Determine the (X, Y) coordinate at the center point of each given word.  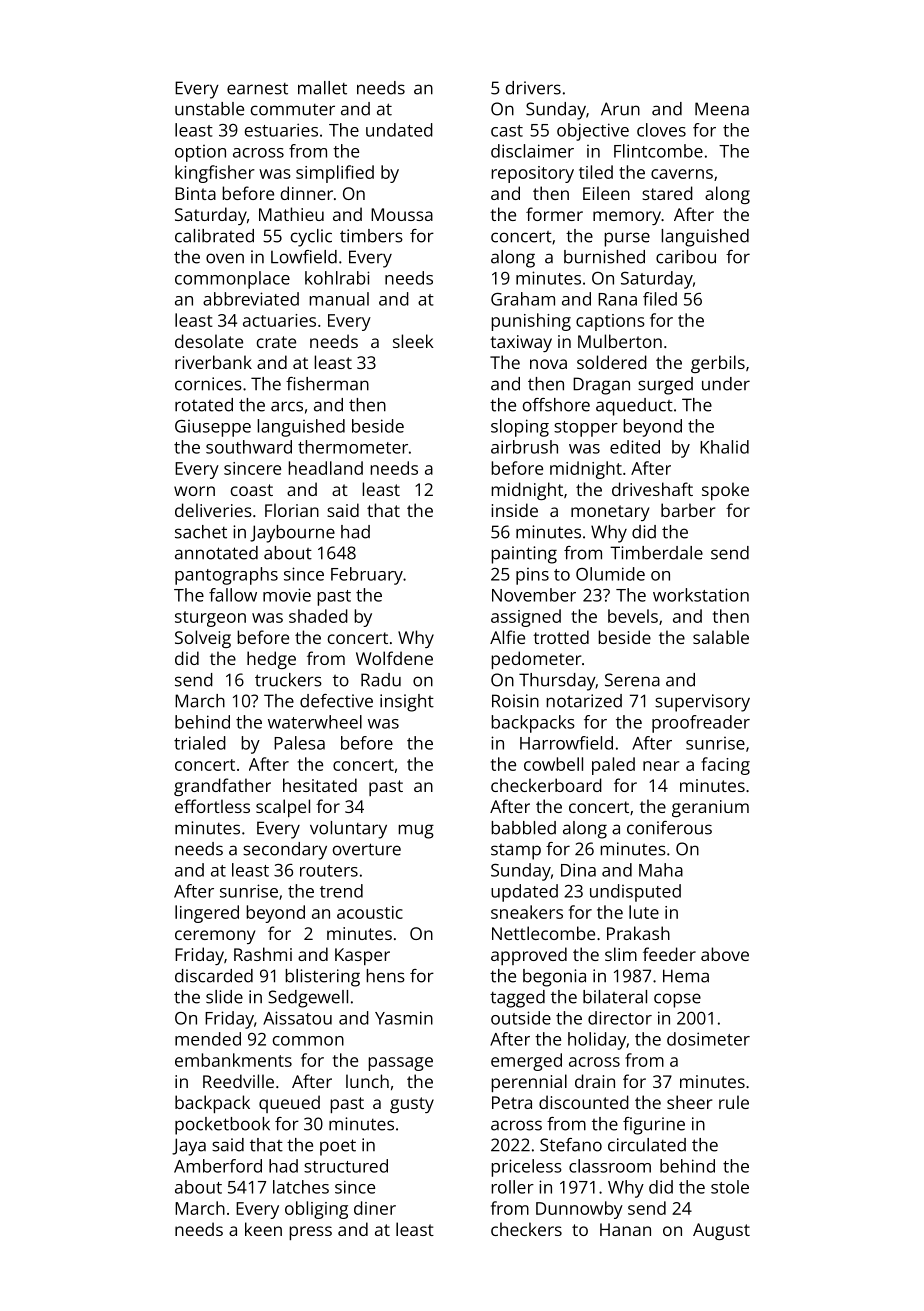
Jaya (189, 1147)
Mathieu (291, 214)
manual (339, 299)
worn (194, 491)
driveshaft (652, 489)
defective (336, 701)
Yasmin (404, 1018)
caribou (686, 257)
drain (595, 1081)
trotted (561, 637)
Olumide (610, 574)
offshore (556, 405)
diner (375, 1208)
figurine (654, 1126)
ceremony (215, 937)
